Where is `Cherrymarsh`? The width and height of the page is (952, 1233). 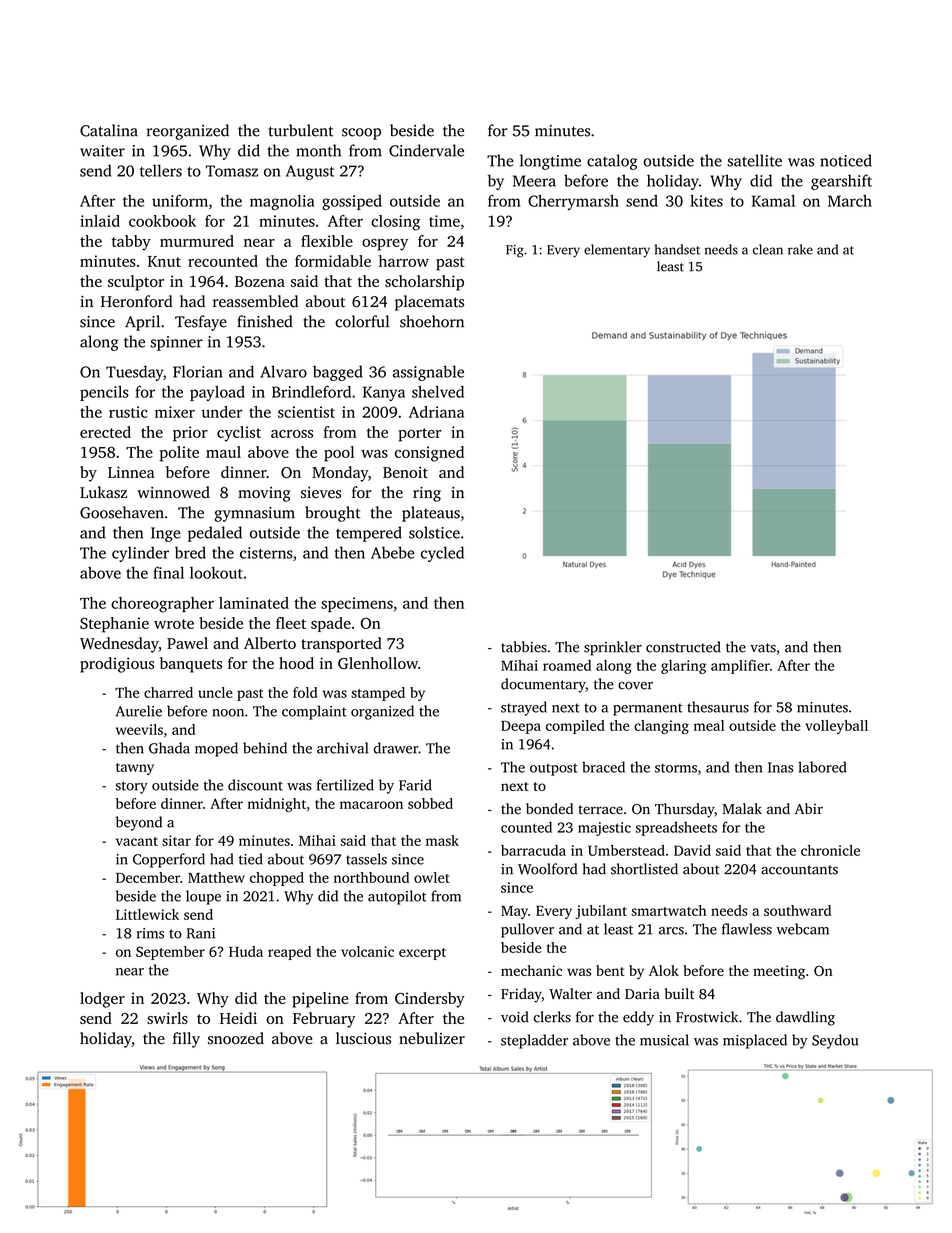 Cherrymarsh is located at coordinates (573, 202).
